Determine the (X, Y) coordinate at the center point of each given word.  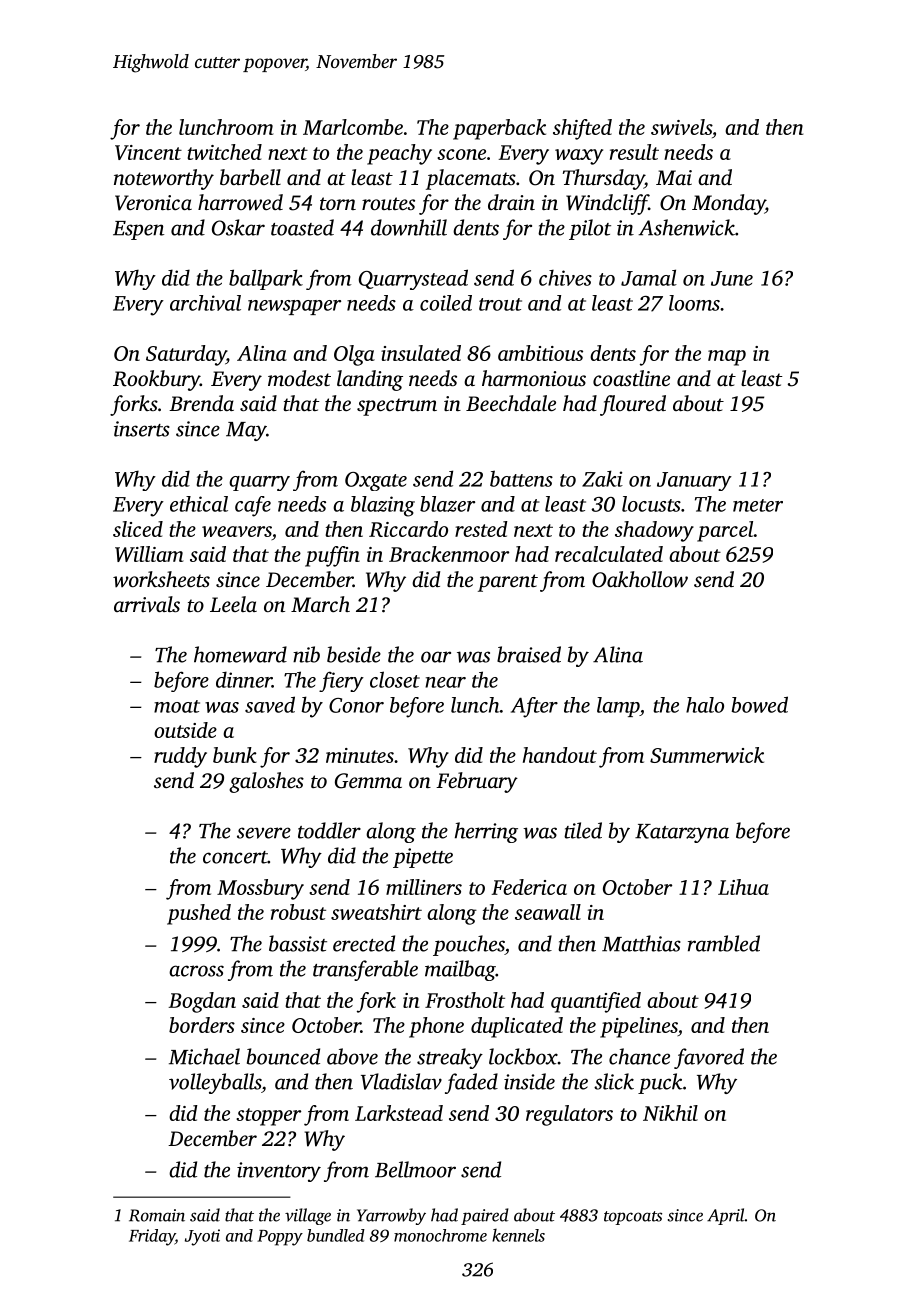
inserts (142, 429)
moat (177, 706)
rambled (724, 943)
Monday (728, 204)
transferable (365, 970)
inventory (279, 1172)
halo (705, 705)
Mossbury (260, 889)
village (308, 1216)
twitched (224, 152)
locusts (651, 504)
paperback (499, 129)
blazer (447, 504)
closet (395, 679)
